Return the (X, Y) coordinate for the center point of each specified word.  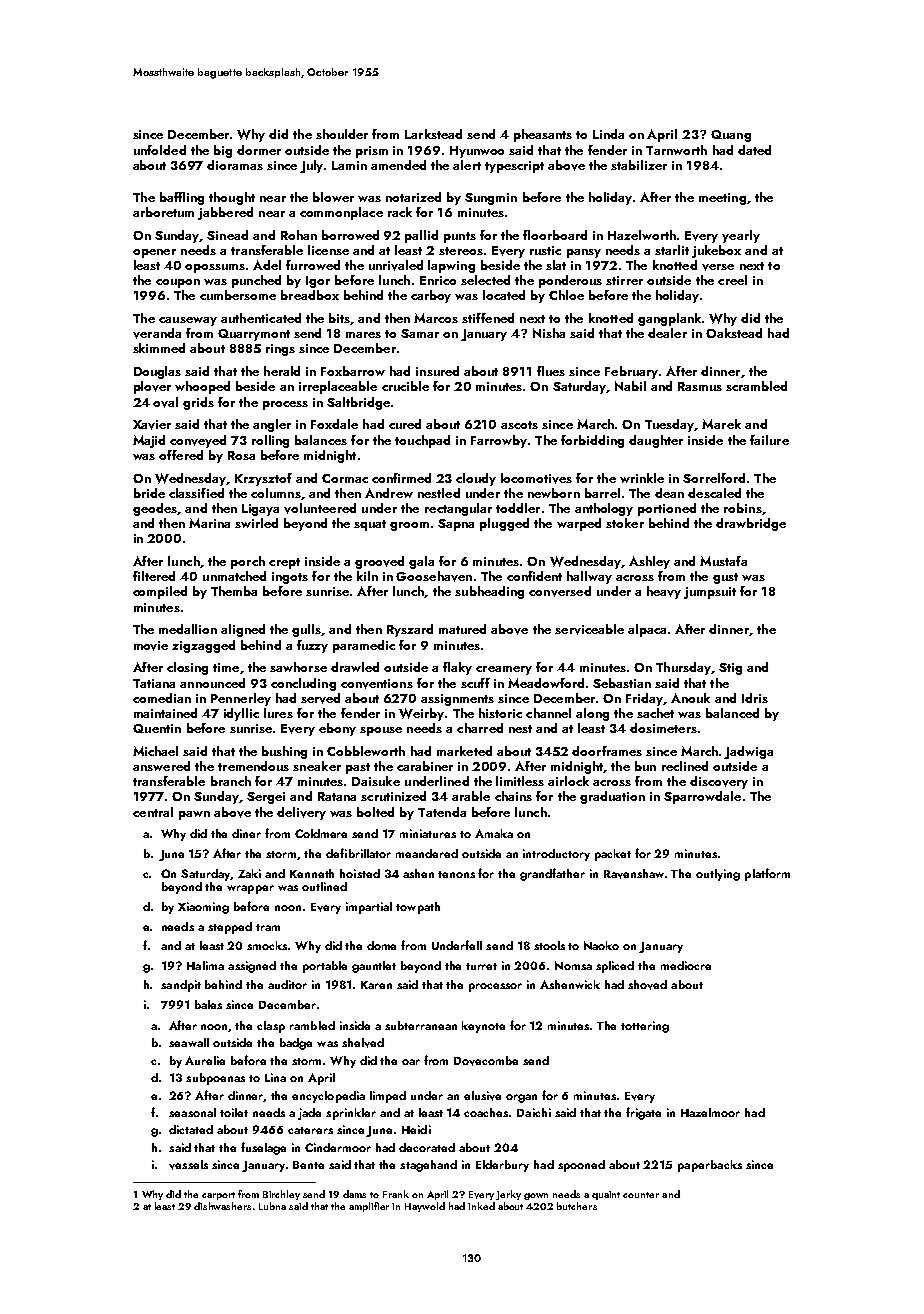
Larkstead (433, 134)
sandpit (181, 986)
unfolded (160, 150)
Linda (608, 134)
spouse (381, 731)
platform (767, 874)
